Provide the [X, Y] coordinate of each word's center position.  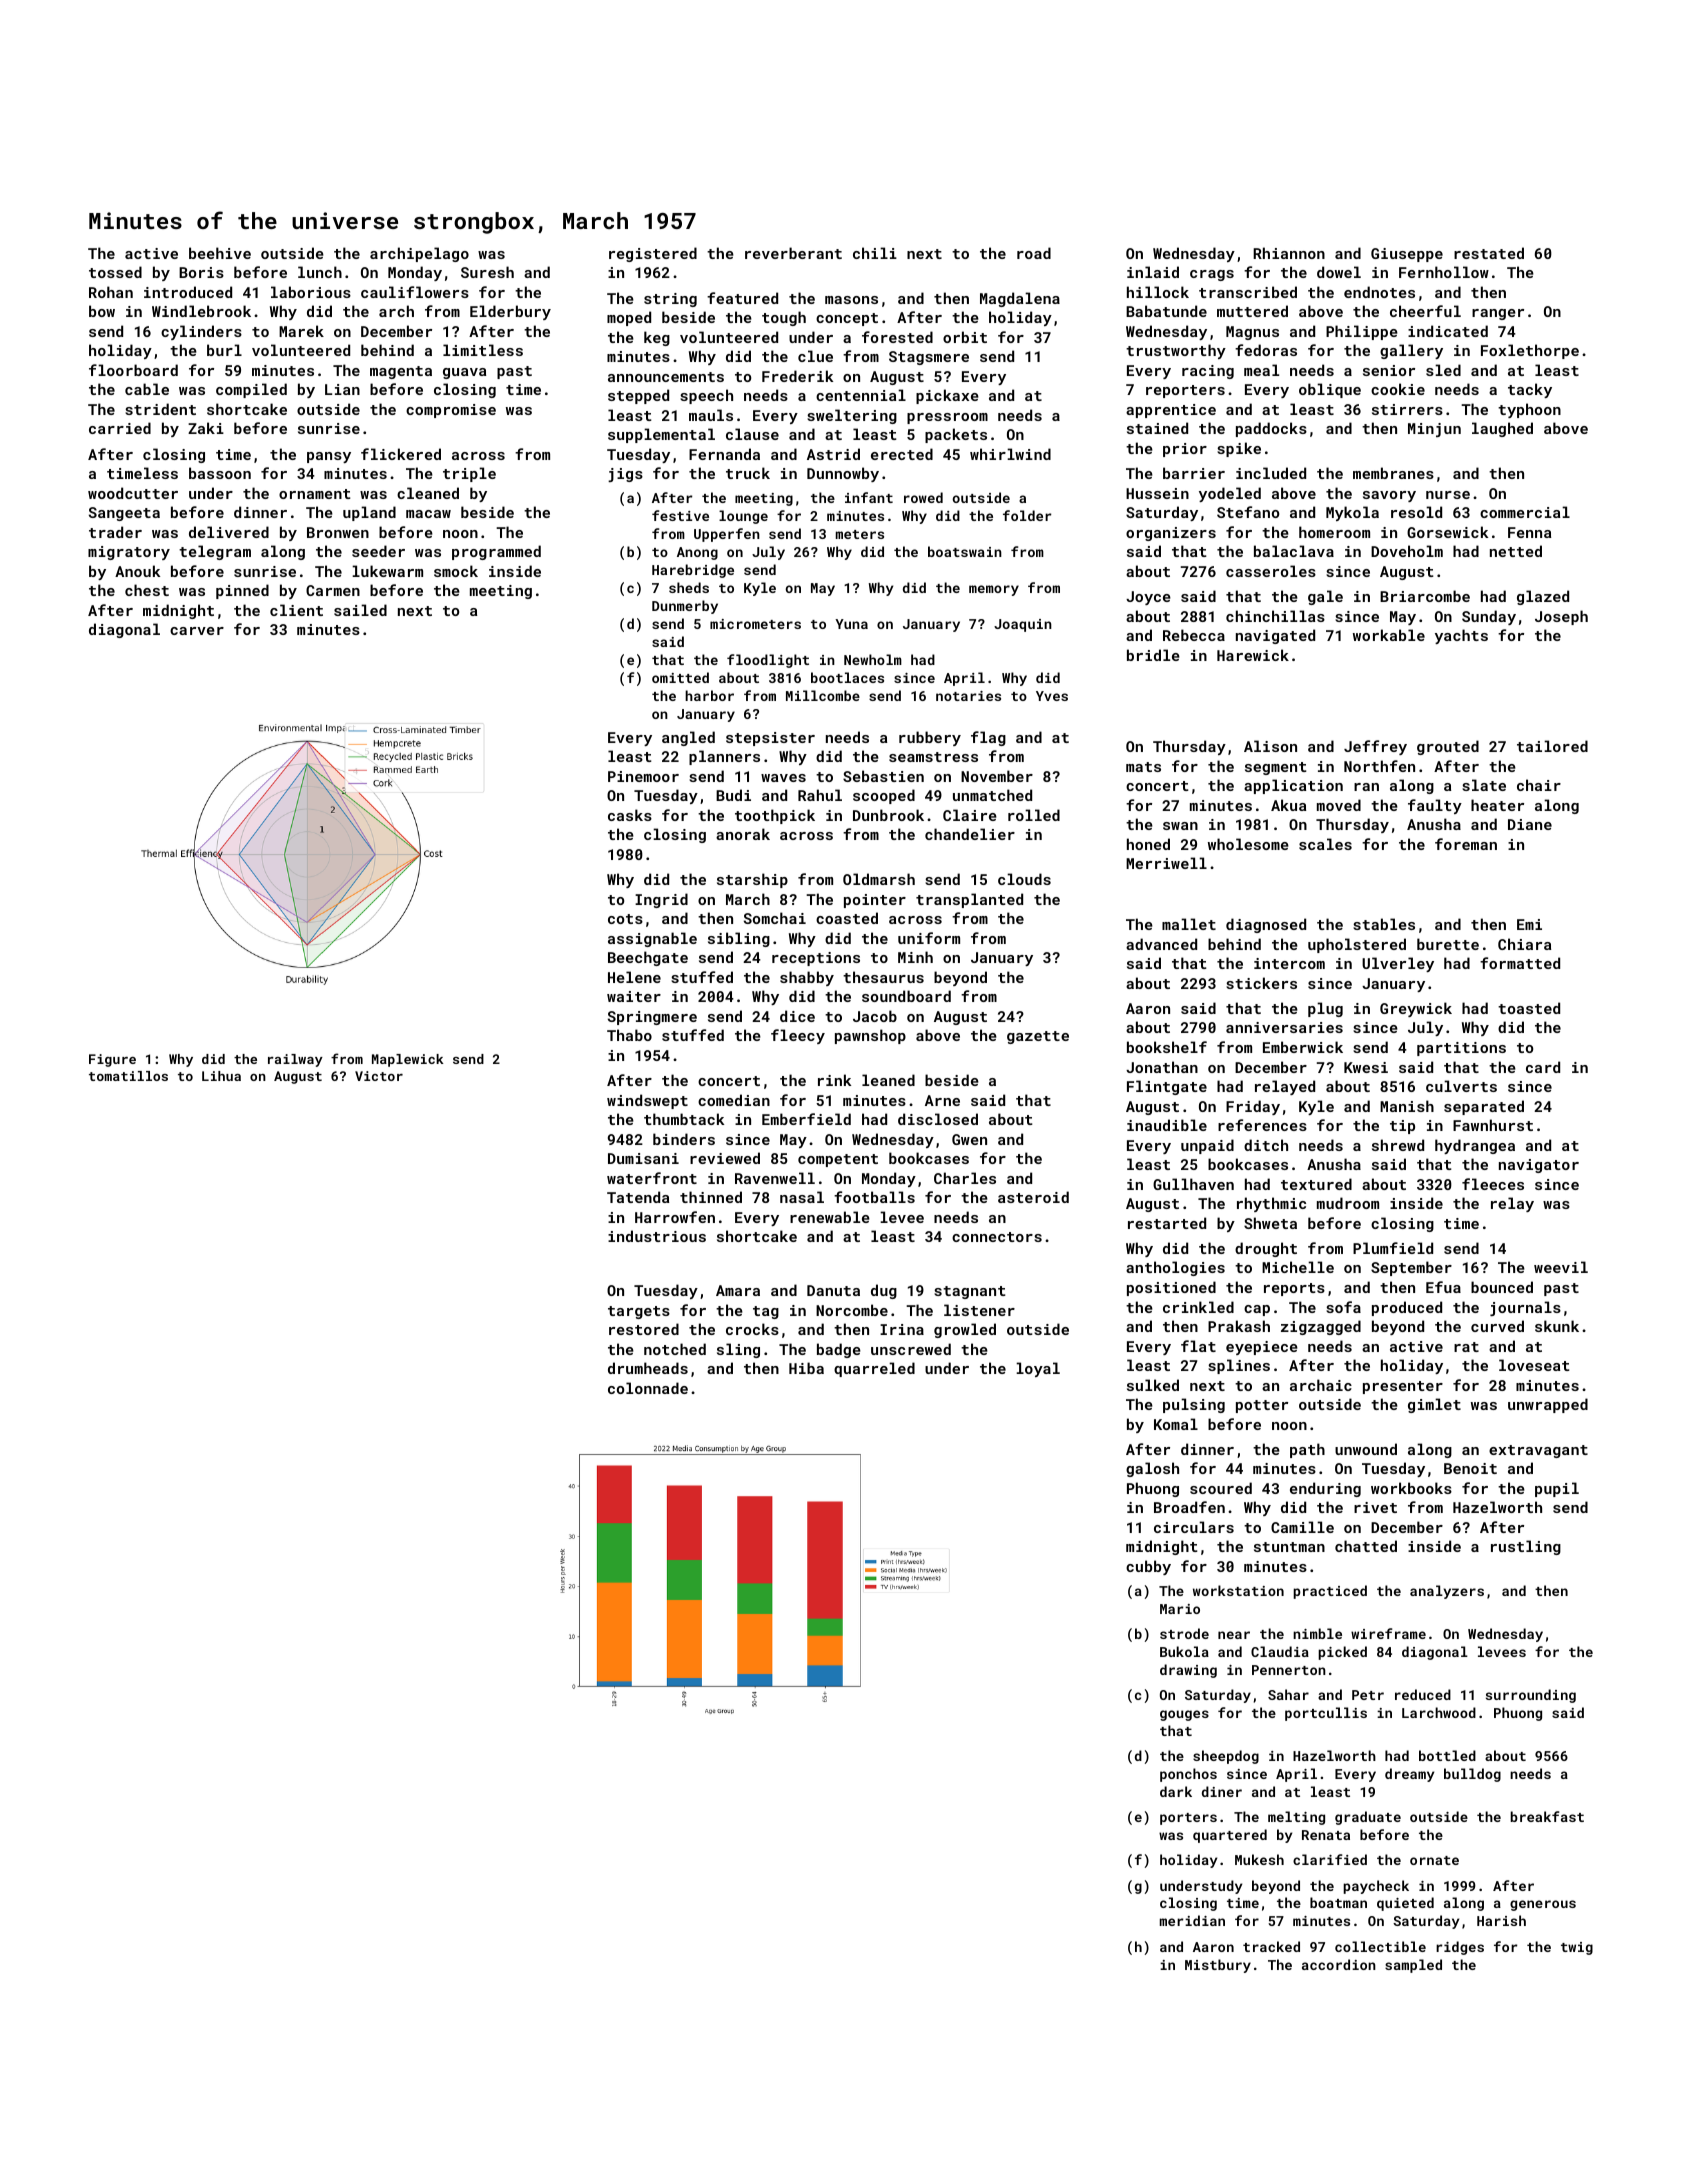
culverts [1461, 1086]
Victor [379, 1076]
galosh [1152, 1469]
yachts [1461, 636]
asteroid [1033, 1197]
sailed [360, 610]
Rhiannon [1289, 253]
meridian [1192, 1920]
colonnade [648, 1388]
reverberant [793, 253]
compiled [251, 390]
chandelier [970, 834]
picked [1342, 1653]
